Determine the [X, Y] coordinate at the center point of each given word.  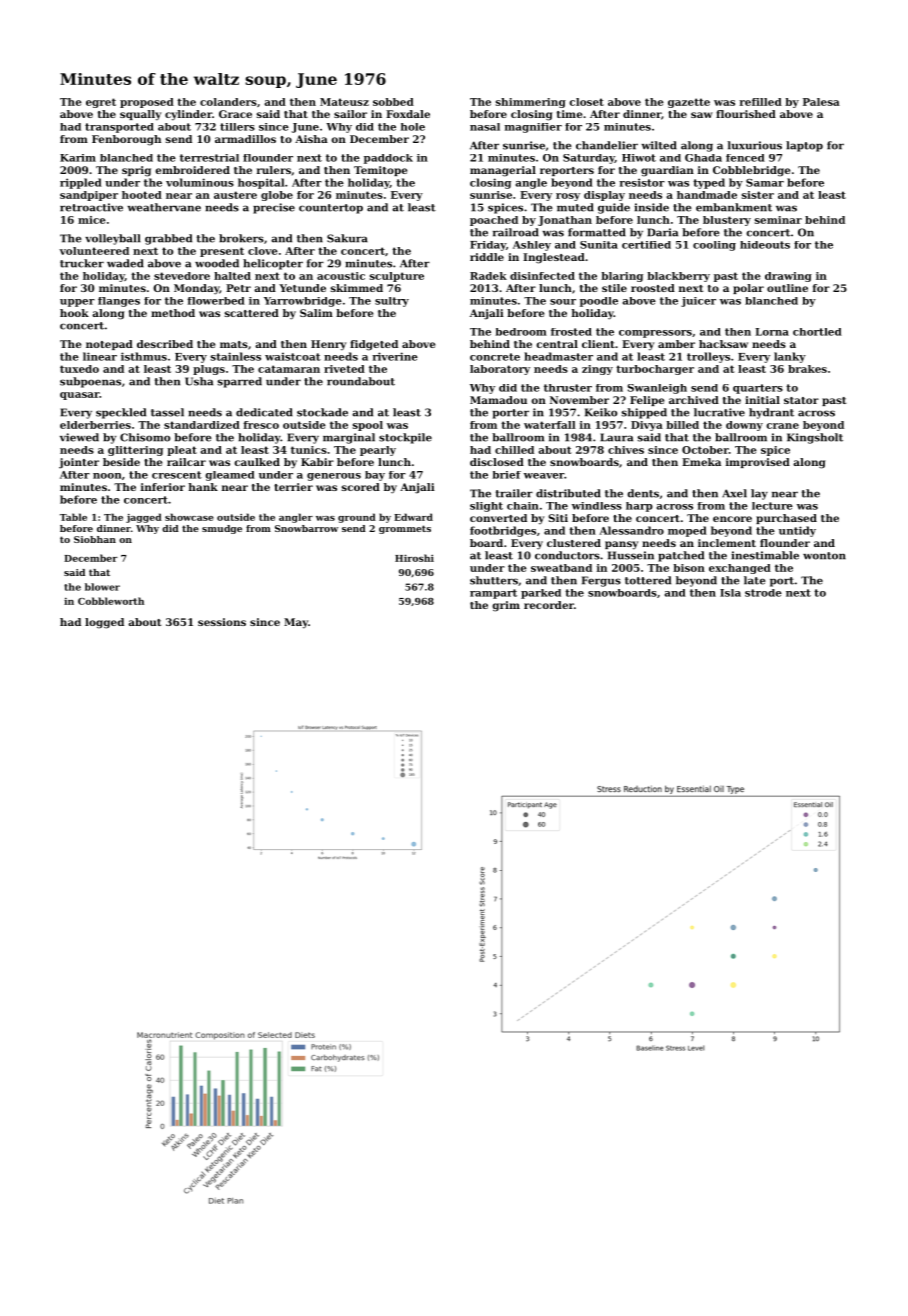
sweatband [561, 568]
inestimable [765, 555]
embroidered [192, 170]
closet [586, 102]
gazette [689, 103]
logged [104, 623]
